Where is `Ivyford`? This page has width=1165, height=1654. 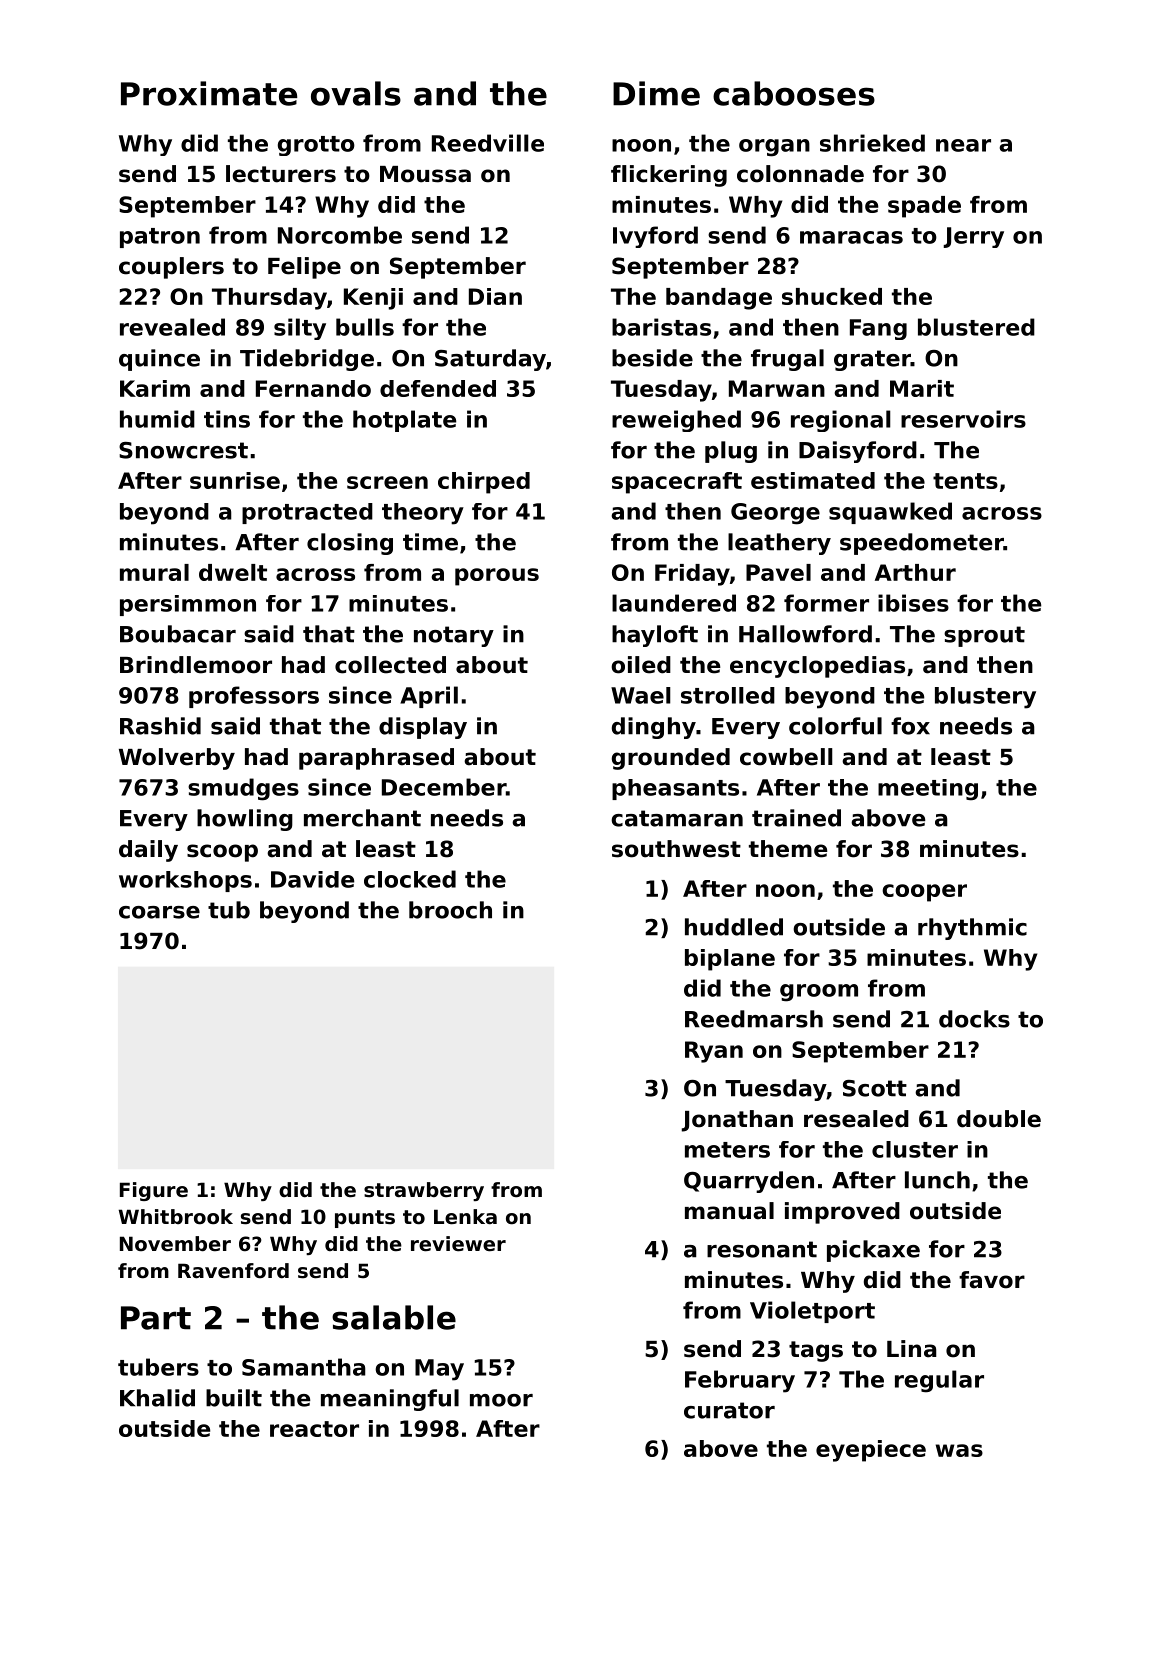 Ivyford is located at coordinates (655, 237).
